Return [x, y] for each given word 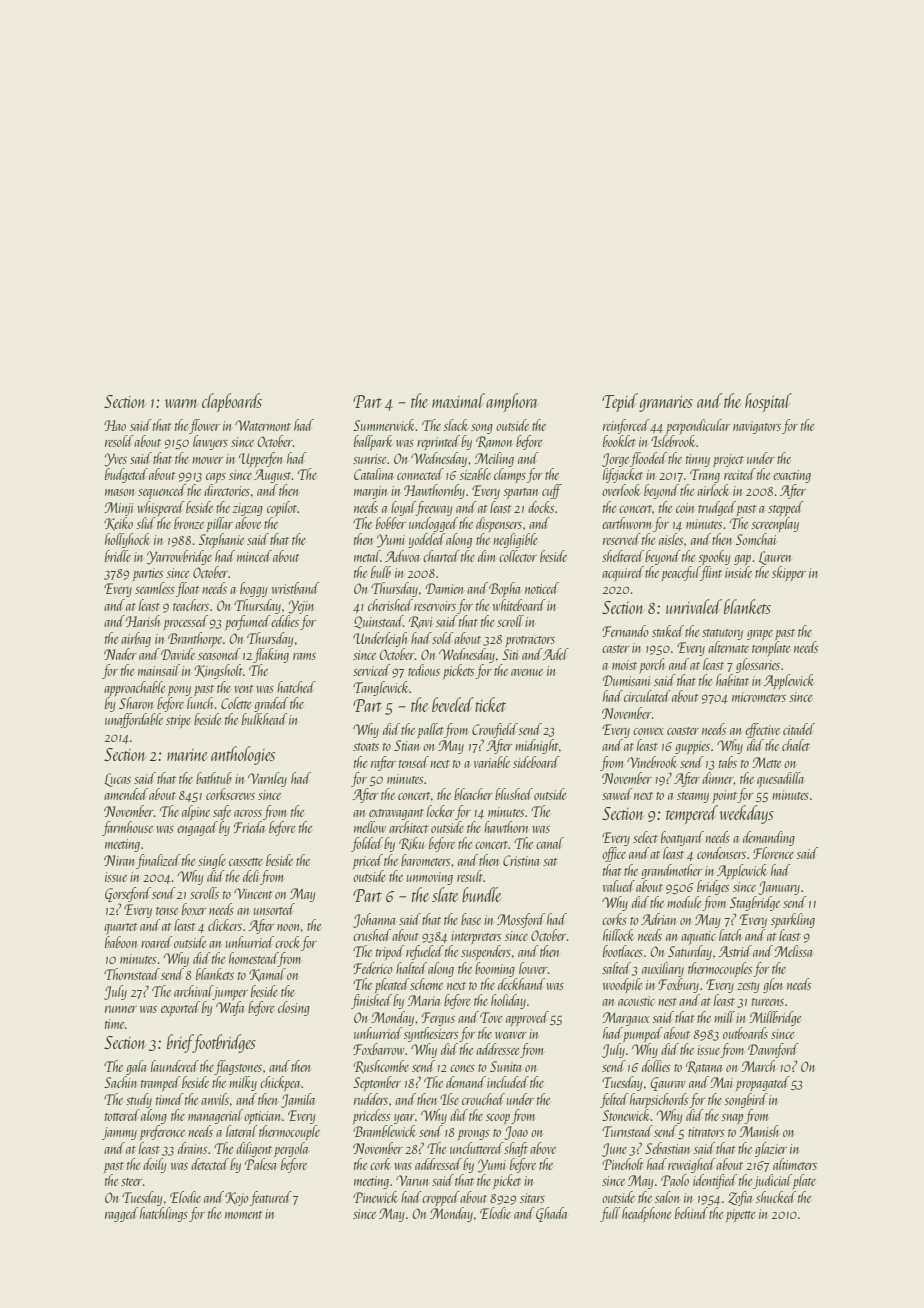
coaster [683, 731]
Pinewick [375, 1197]
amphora [511, 402]
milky [243, 1083]
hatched [296, 687]
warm [181, 403]
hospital [768, 402]
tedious [424, 670]
